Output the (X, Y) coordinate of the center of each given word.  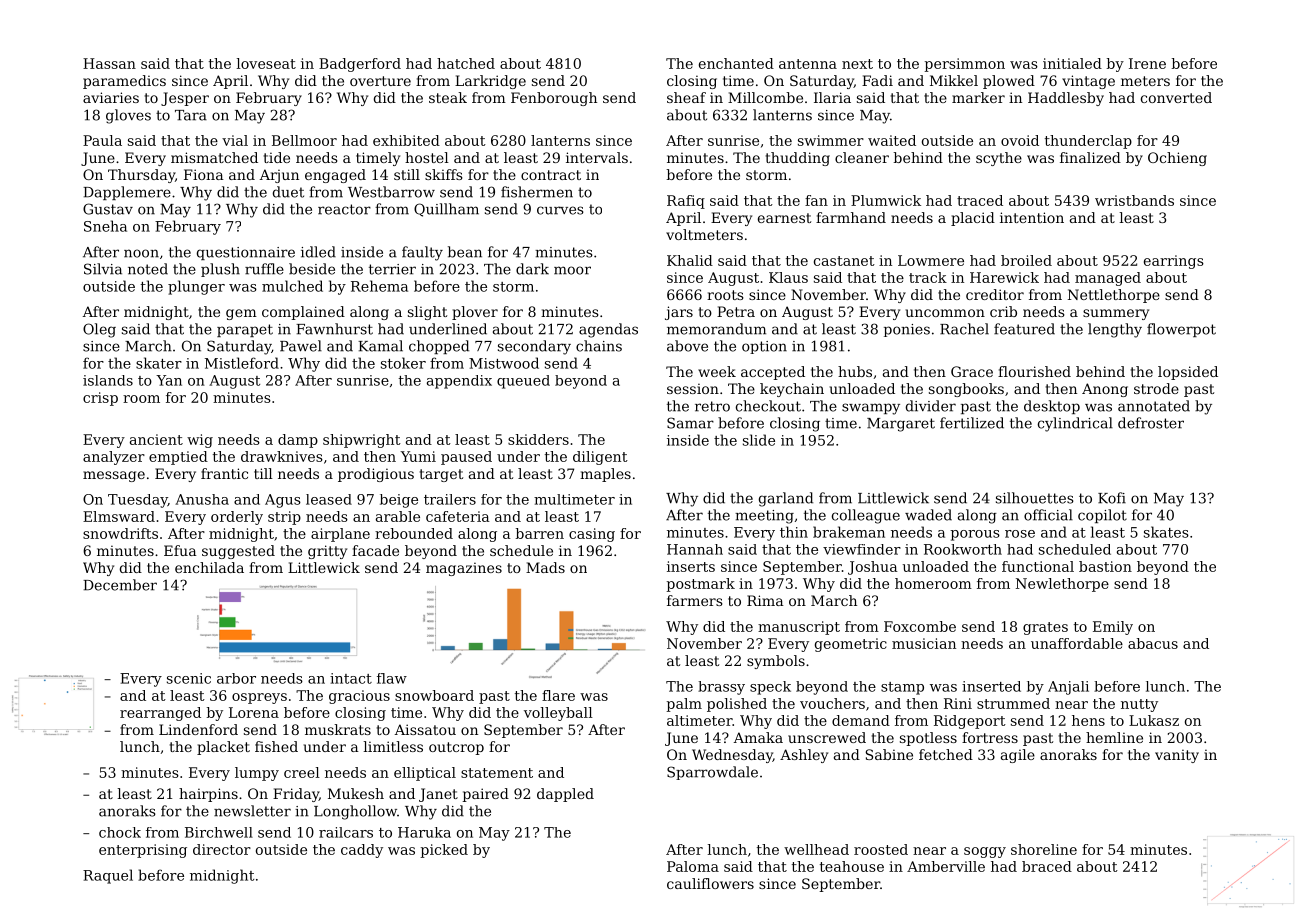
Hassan (109, 63)
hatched (466, 63)
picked (444, 851)
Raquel (108, 876)
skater (159, 363)
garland (786, 499)
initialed (1072, 63)
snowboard (434, 695)
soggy (985, 852)
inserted (991, 686)
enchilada (209, 567)
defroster (1151, 423)
